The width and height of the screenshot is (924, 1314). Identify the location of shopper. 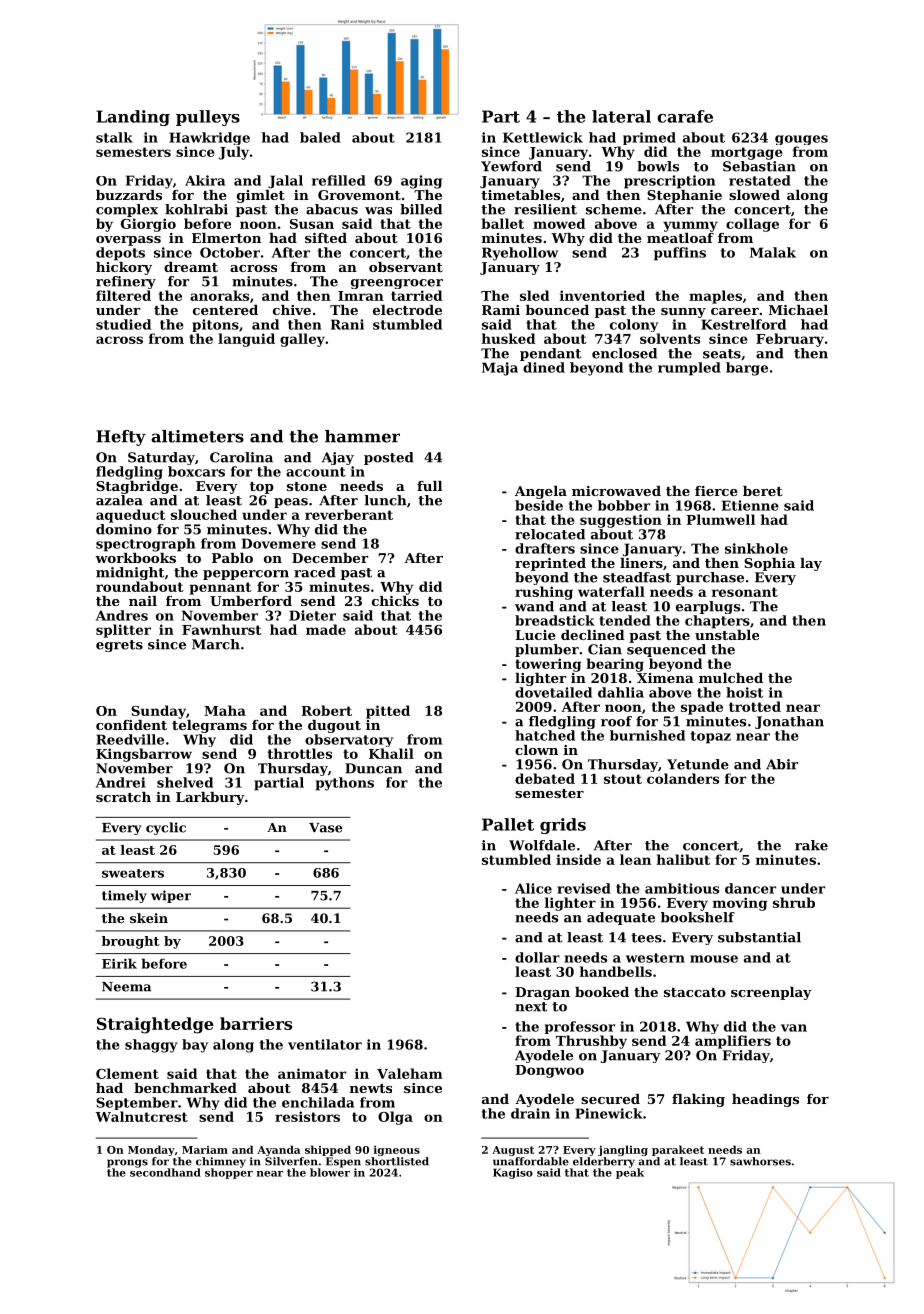
(229, 1173).
